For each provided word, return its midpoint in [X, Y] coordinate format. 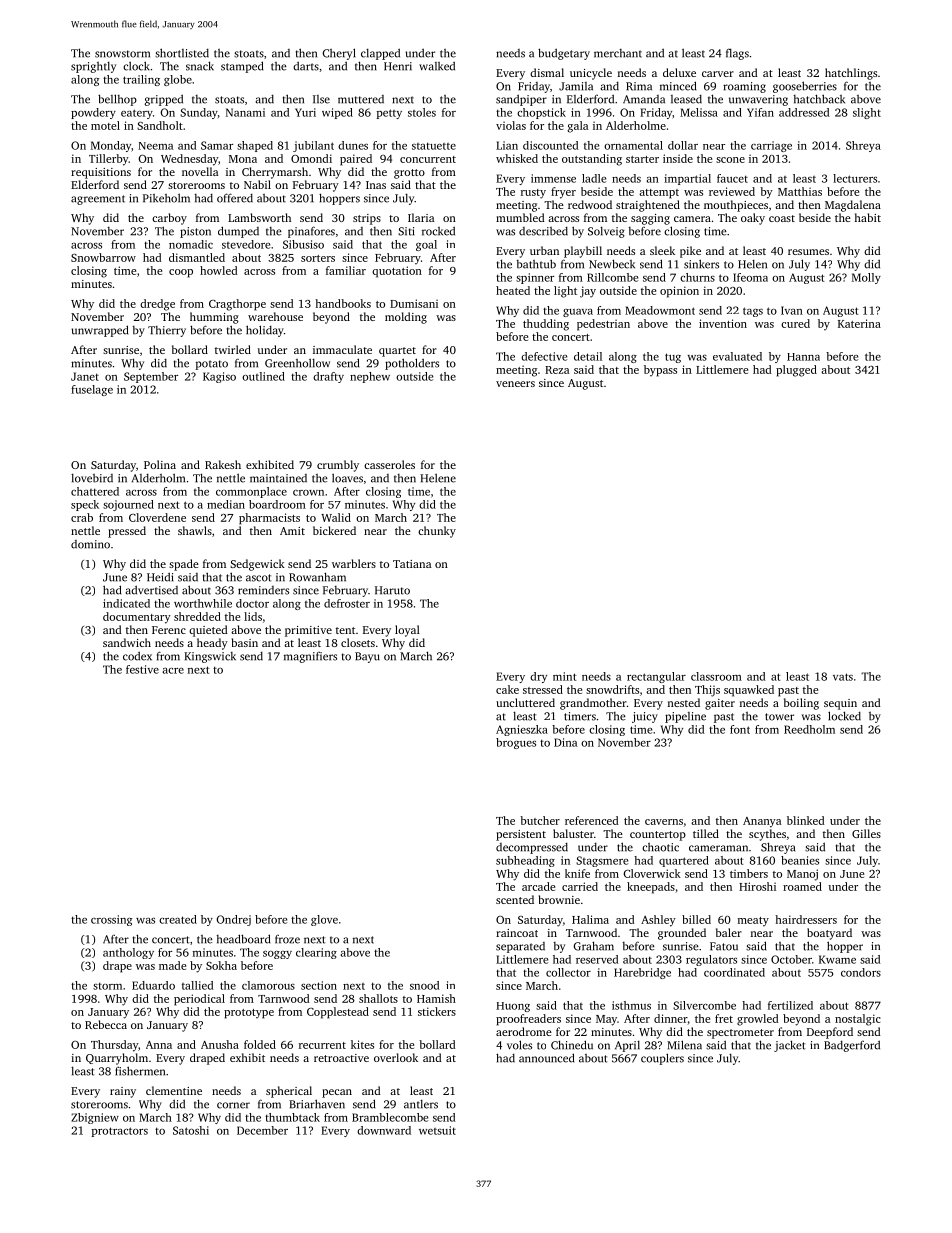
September [151, 377]
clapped [380, 54]
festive [142, 669]
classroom [716, 676]
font [740, 729]
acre [173, 671]
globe [178, 80]
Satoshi [191, 1130]
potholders [412, 364]
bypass [660, 371]
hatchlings [851, 74]
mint [564, 676]
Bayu [367, 657]
